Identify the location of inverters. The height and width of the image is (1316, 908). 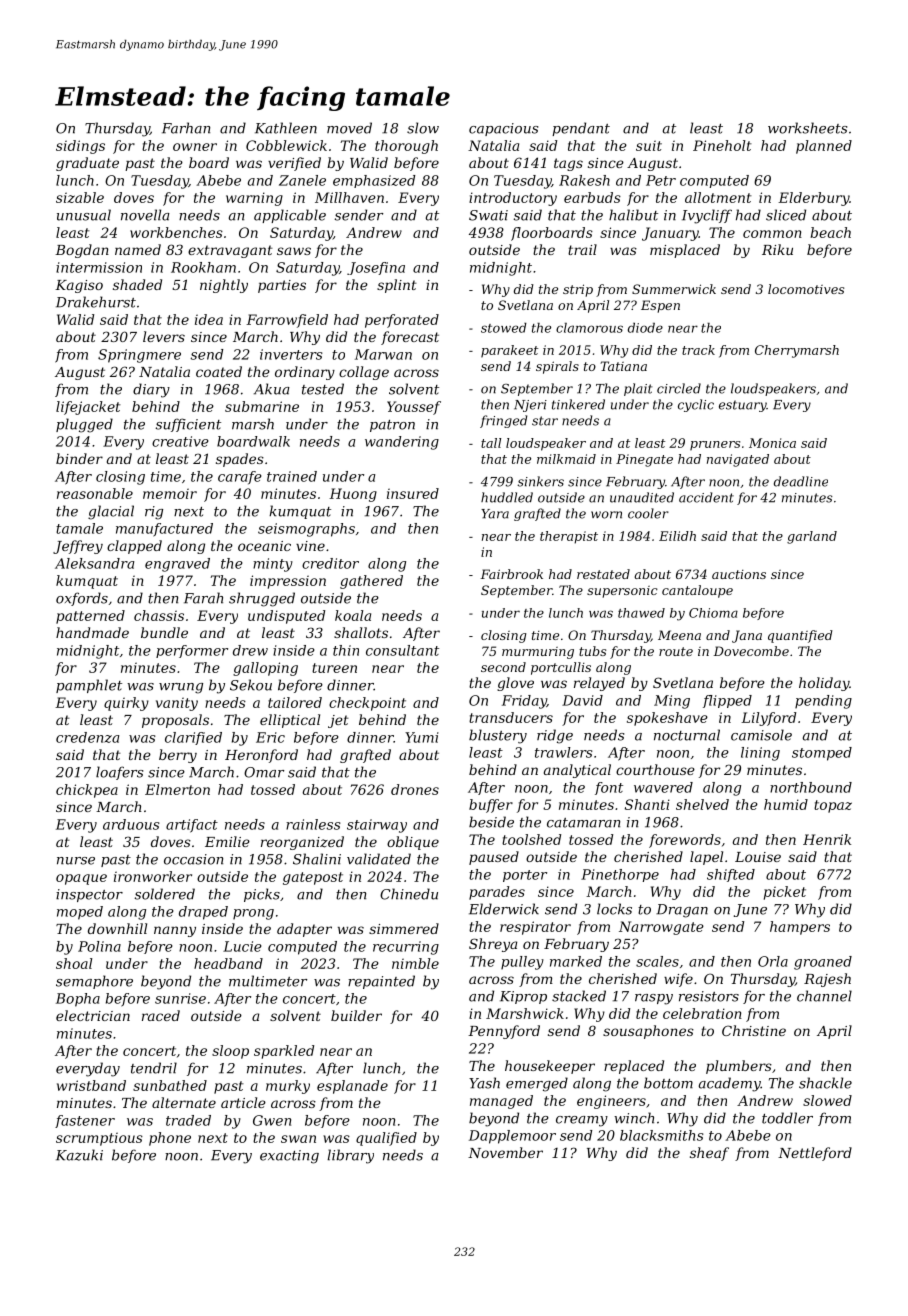
(291, 354).
